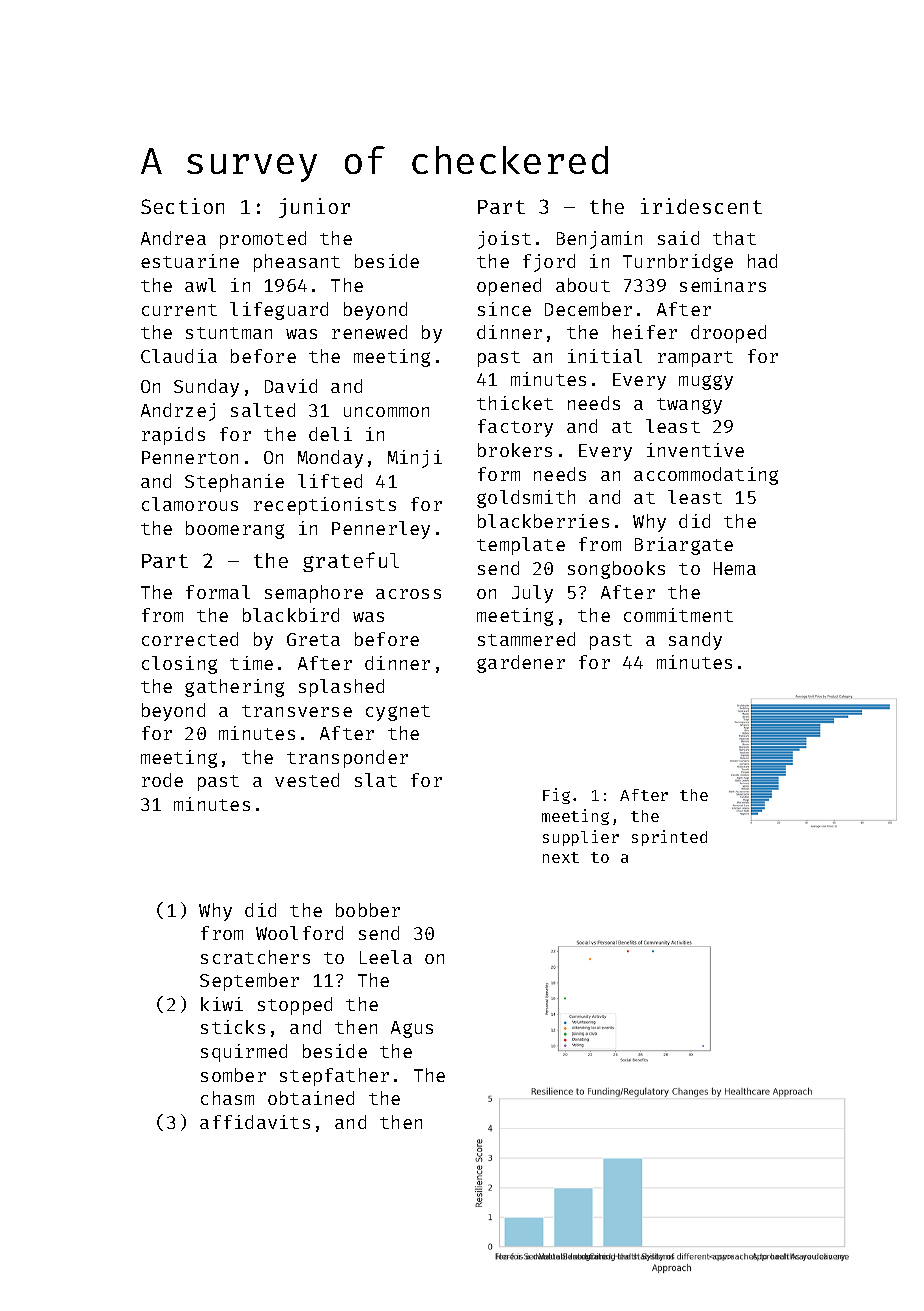 The image size is (924, 1311). I want to click on blackbird, so click(291, 615).
